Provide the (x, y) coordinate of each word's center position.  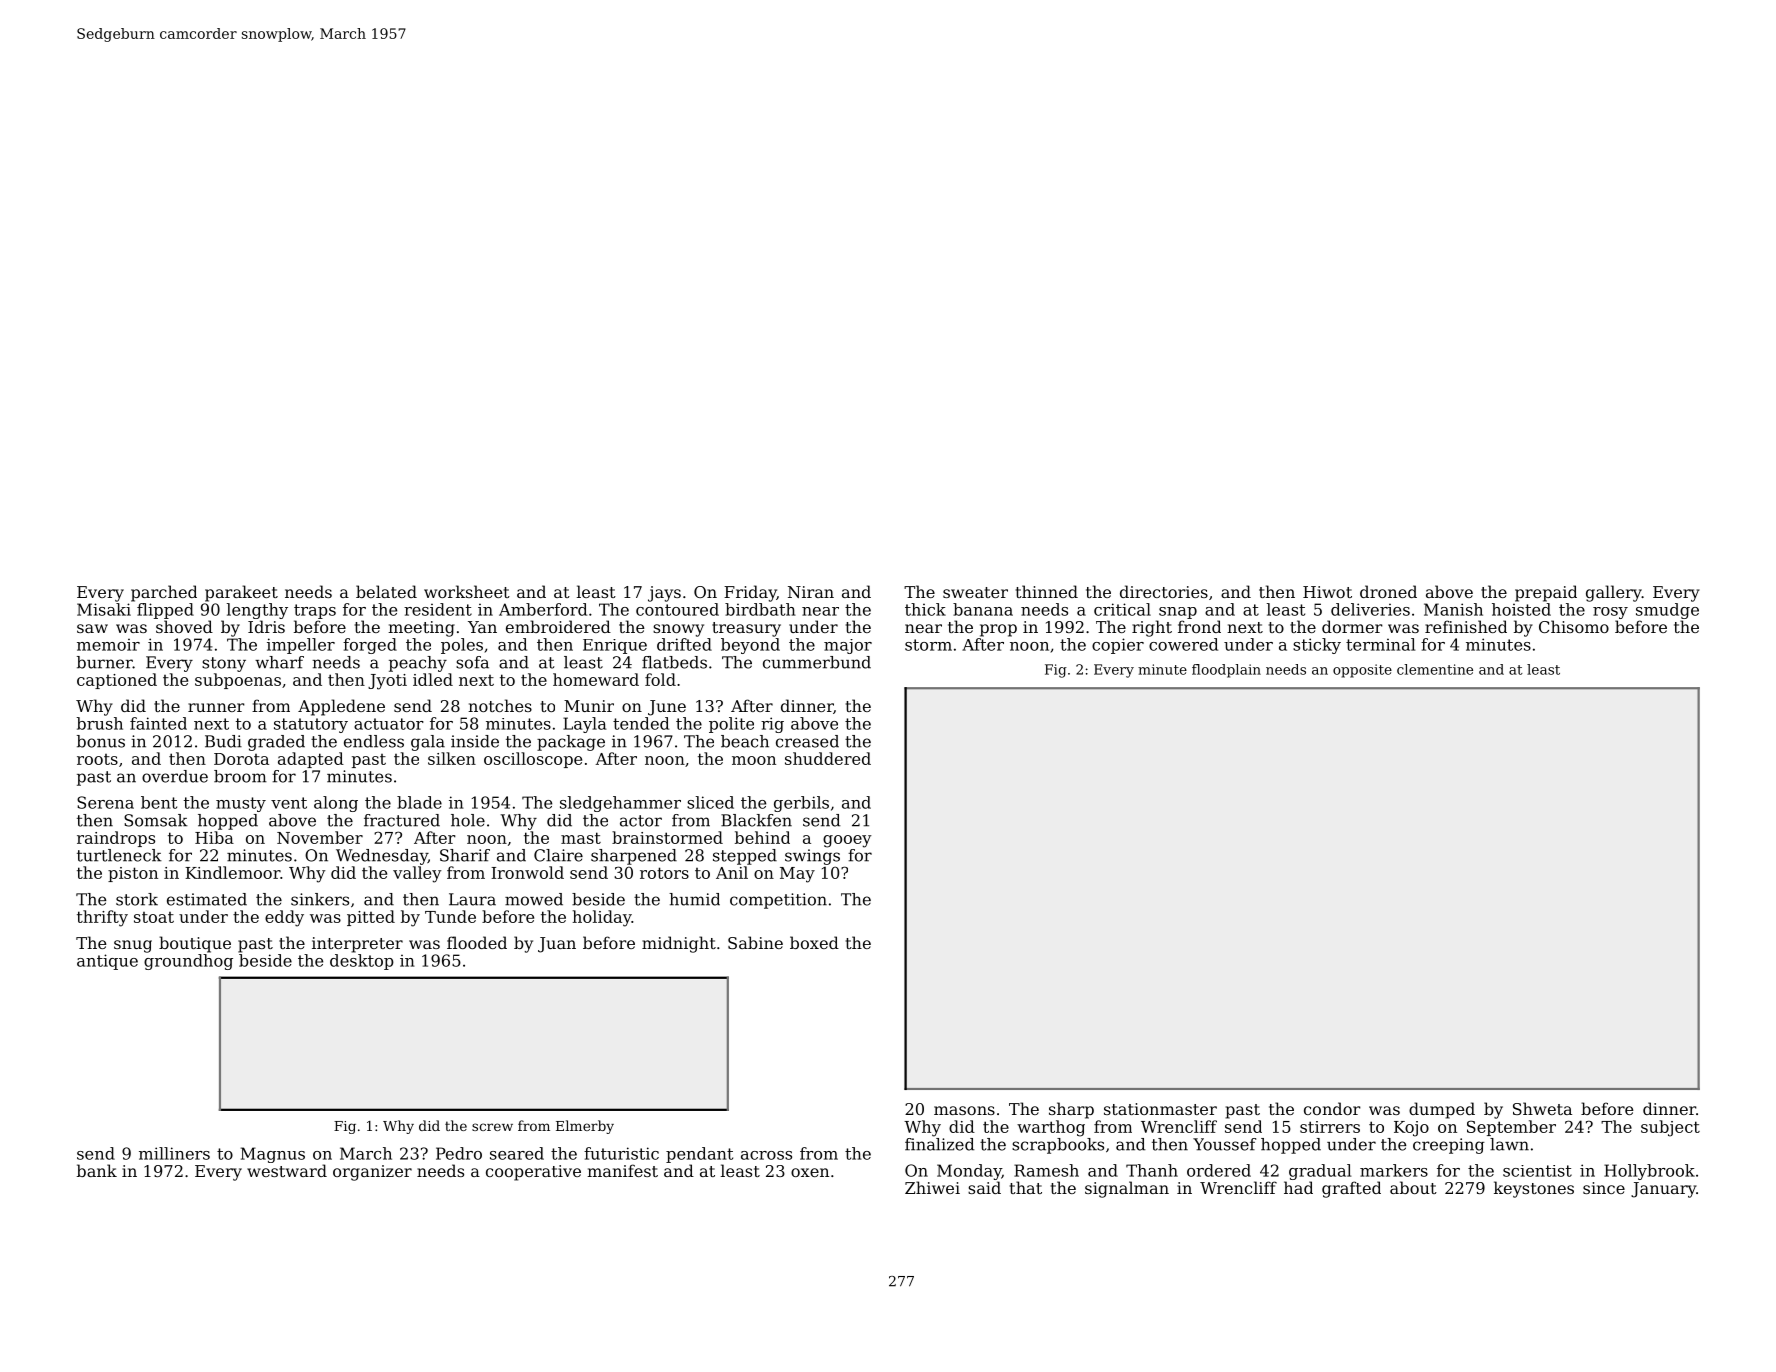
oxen (810, 1172)
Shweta (1542, 1108)
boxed (814, 942)
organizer (372, 1173)
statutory (311, 725)
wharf (279, 662)
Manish (1453, 609)
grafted (1351, 1189)
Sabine (755, 942)
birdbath (760, 609)
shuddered (828, 758)
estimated (207, 899)
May (797, 875)
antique (107, 962)
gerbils (801, 804)
